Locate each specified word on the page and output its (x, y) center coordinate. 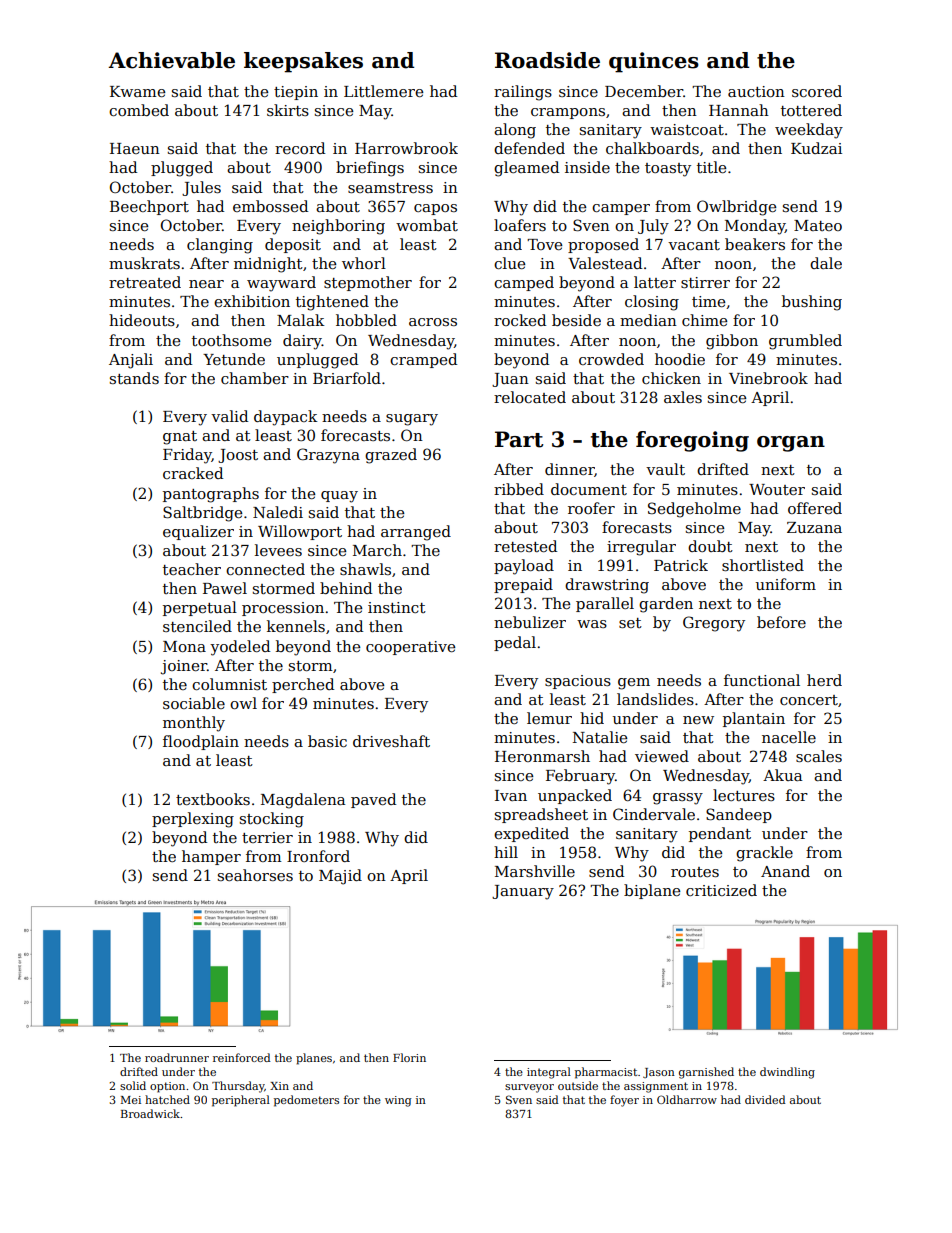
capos (435, 209)
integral (549, 1073)
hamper (211, 857)
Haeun (135, 148)
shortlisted (763, 565)
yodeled (240, 648)
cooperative (410, 648)
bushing (812, 303)
